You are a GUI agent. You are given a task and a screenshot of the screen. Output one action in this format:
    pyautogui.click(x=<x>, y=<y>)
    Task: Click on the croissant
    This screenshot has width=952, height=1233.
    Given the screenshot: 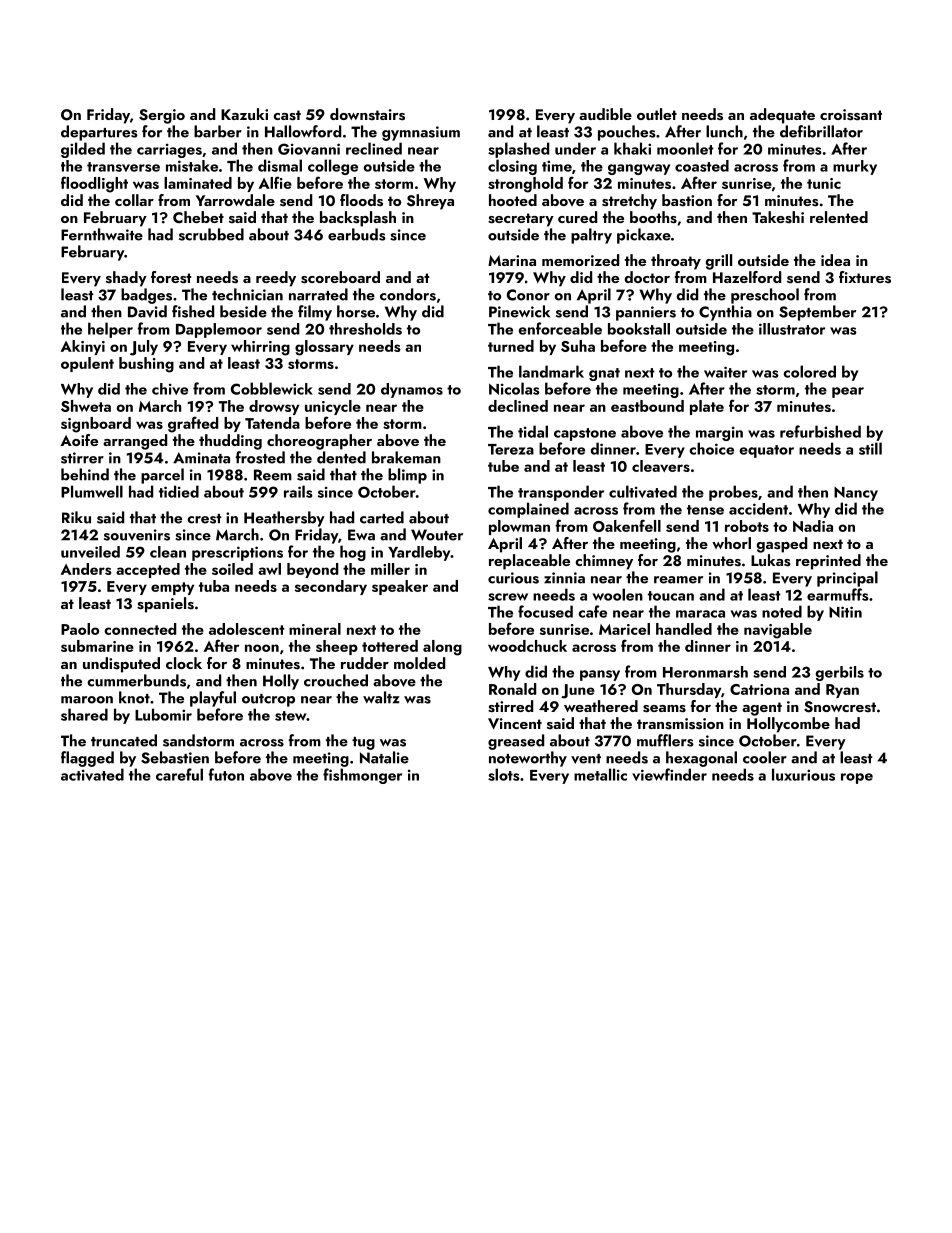 What is the action you would take?
    pyautogui.click(x=851, y=115)
